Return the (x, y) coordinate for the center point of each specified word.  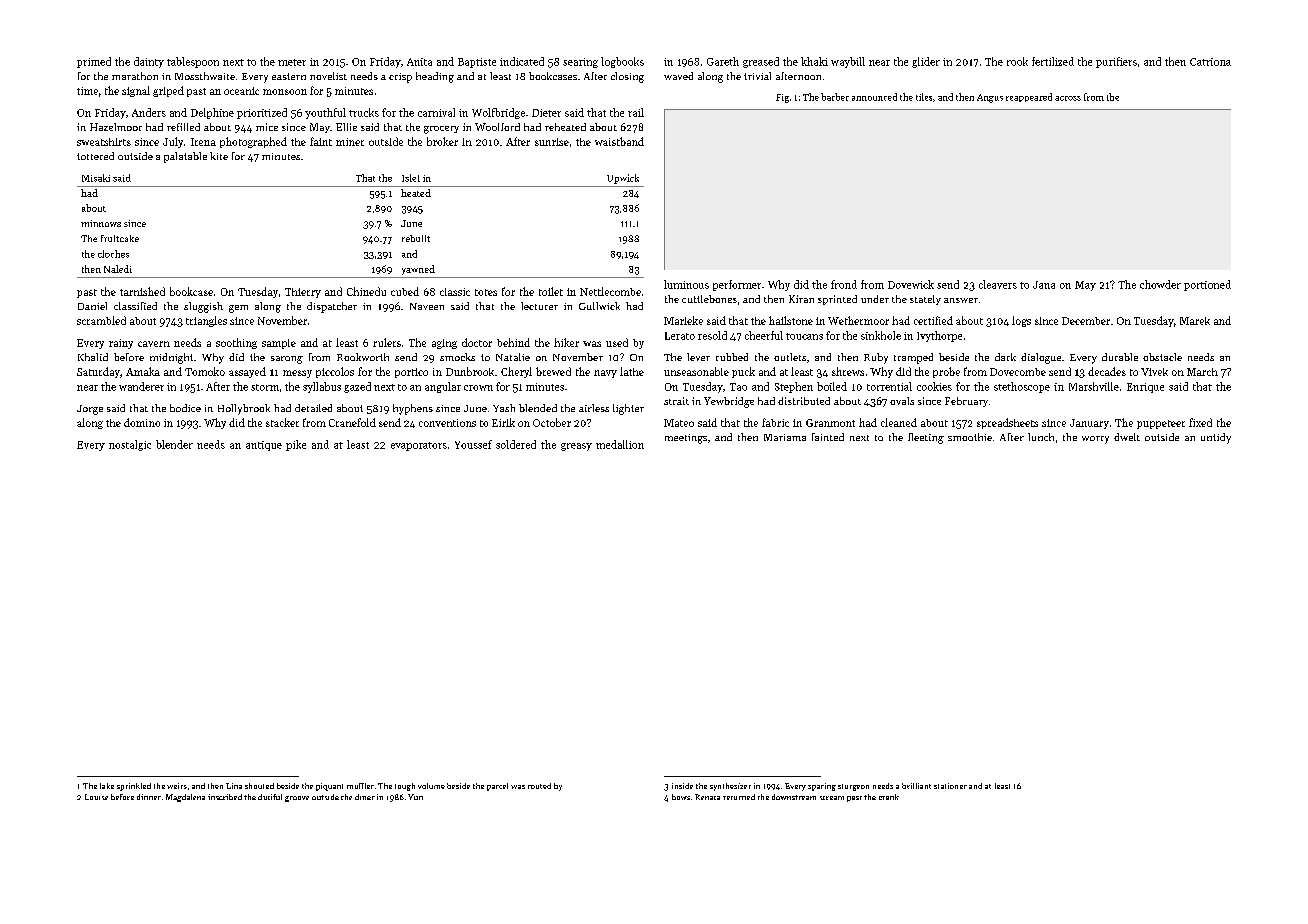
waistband (619, 141)
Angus (990, 98)
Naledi (118, 269)
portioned (1207, 285)
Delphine (212, 113)
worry (1095, 440)
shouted (259, 786)
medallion (620, 444)
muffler (360, 786)
